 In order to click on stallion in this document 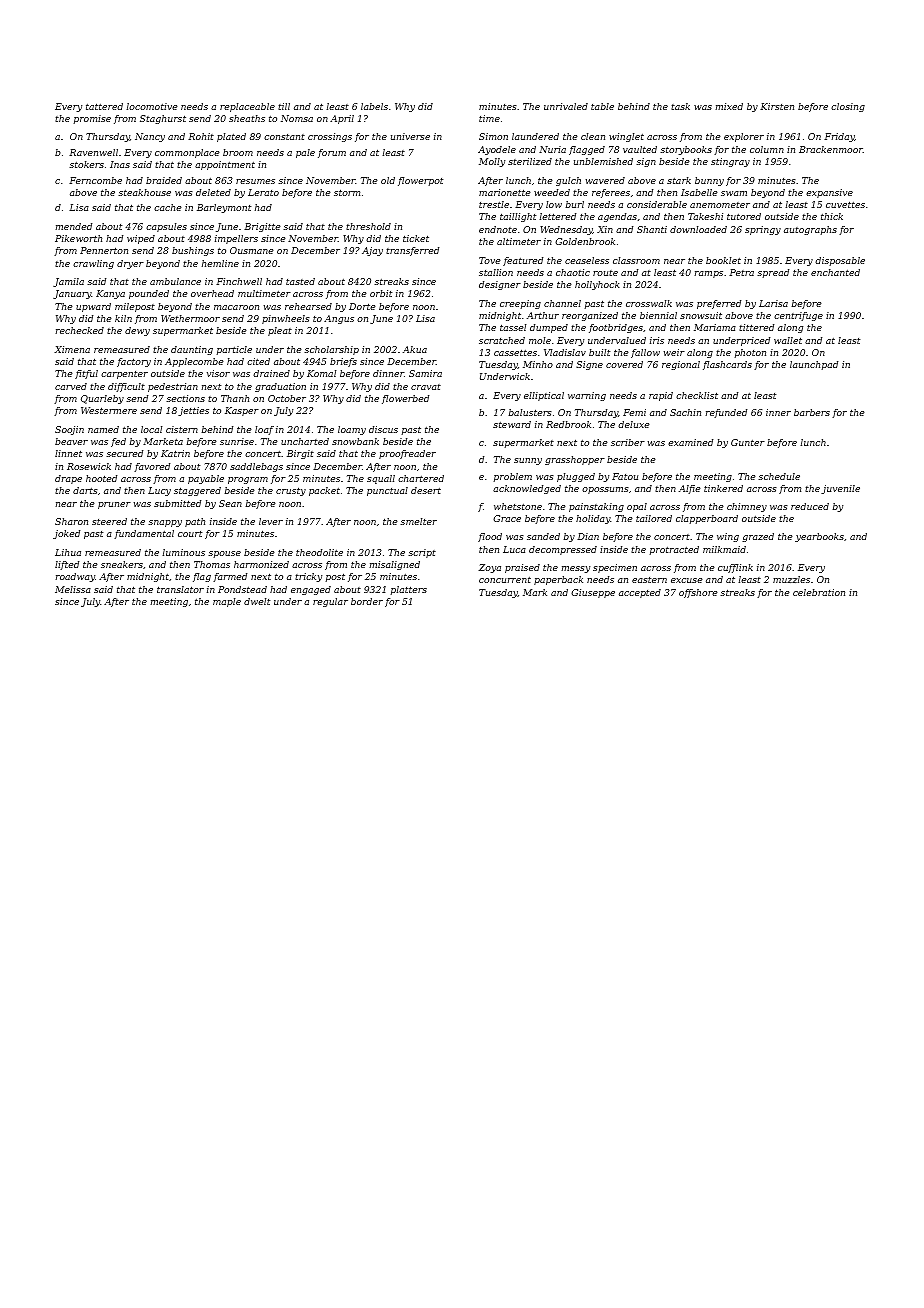, I will do `click(496, 272)`.
